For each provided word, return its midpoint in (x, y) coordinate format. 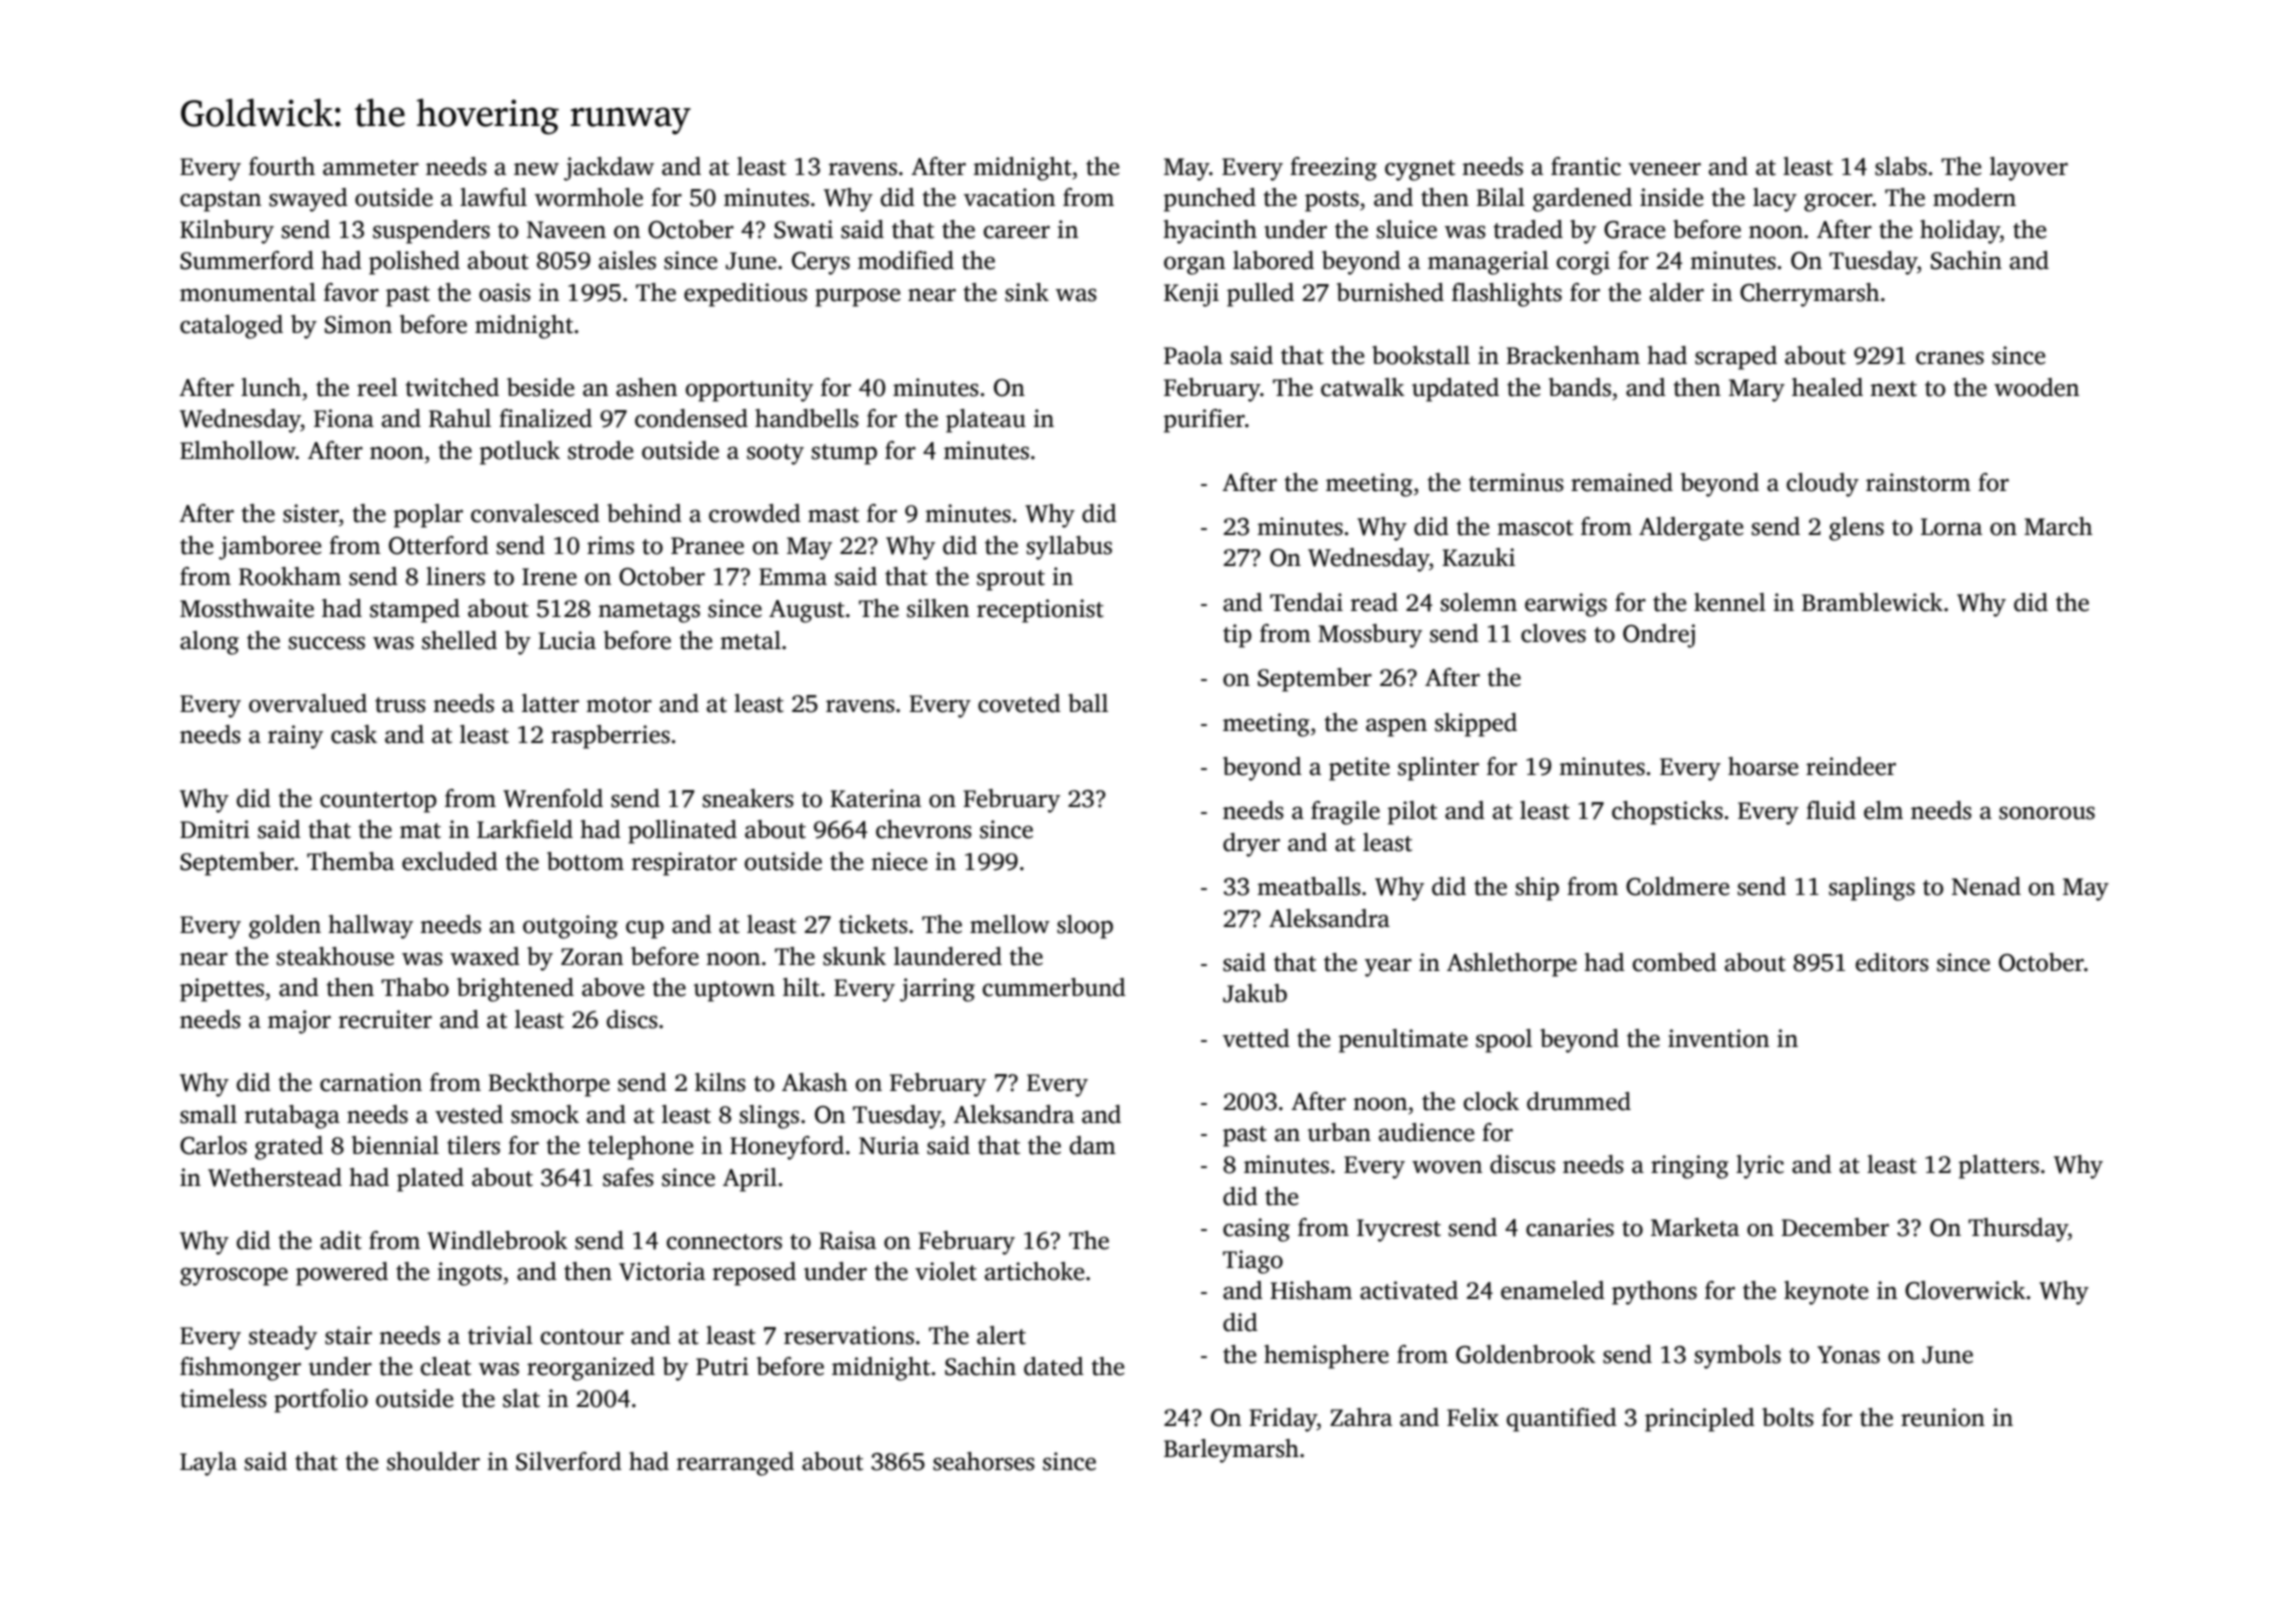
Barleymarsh (1231, 1451)
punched (1210, 200)
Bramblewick (1872, 602)
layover (2029, 169)
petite (1359, 769)
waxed (485, 956)
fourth (282, 166)
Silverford (569, 1461)
